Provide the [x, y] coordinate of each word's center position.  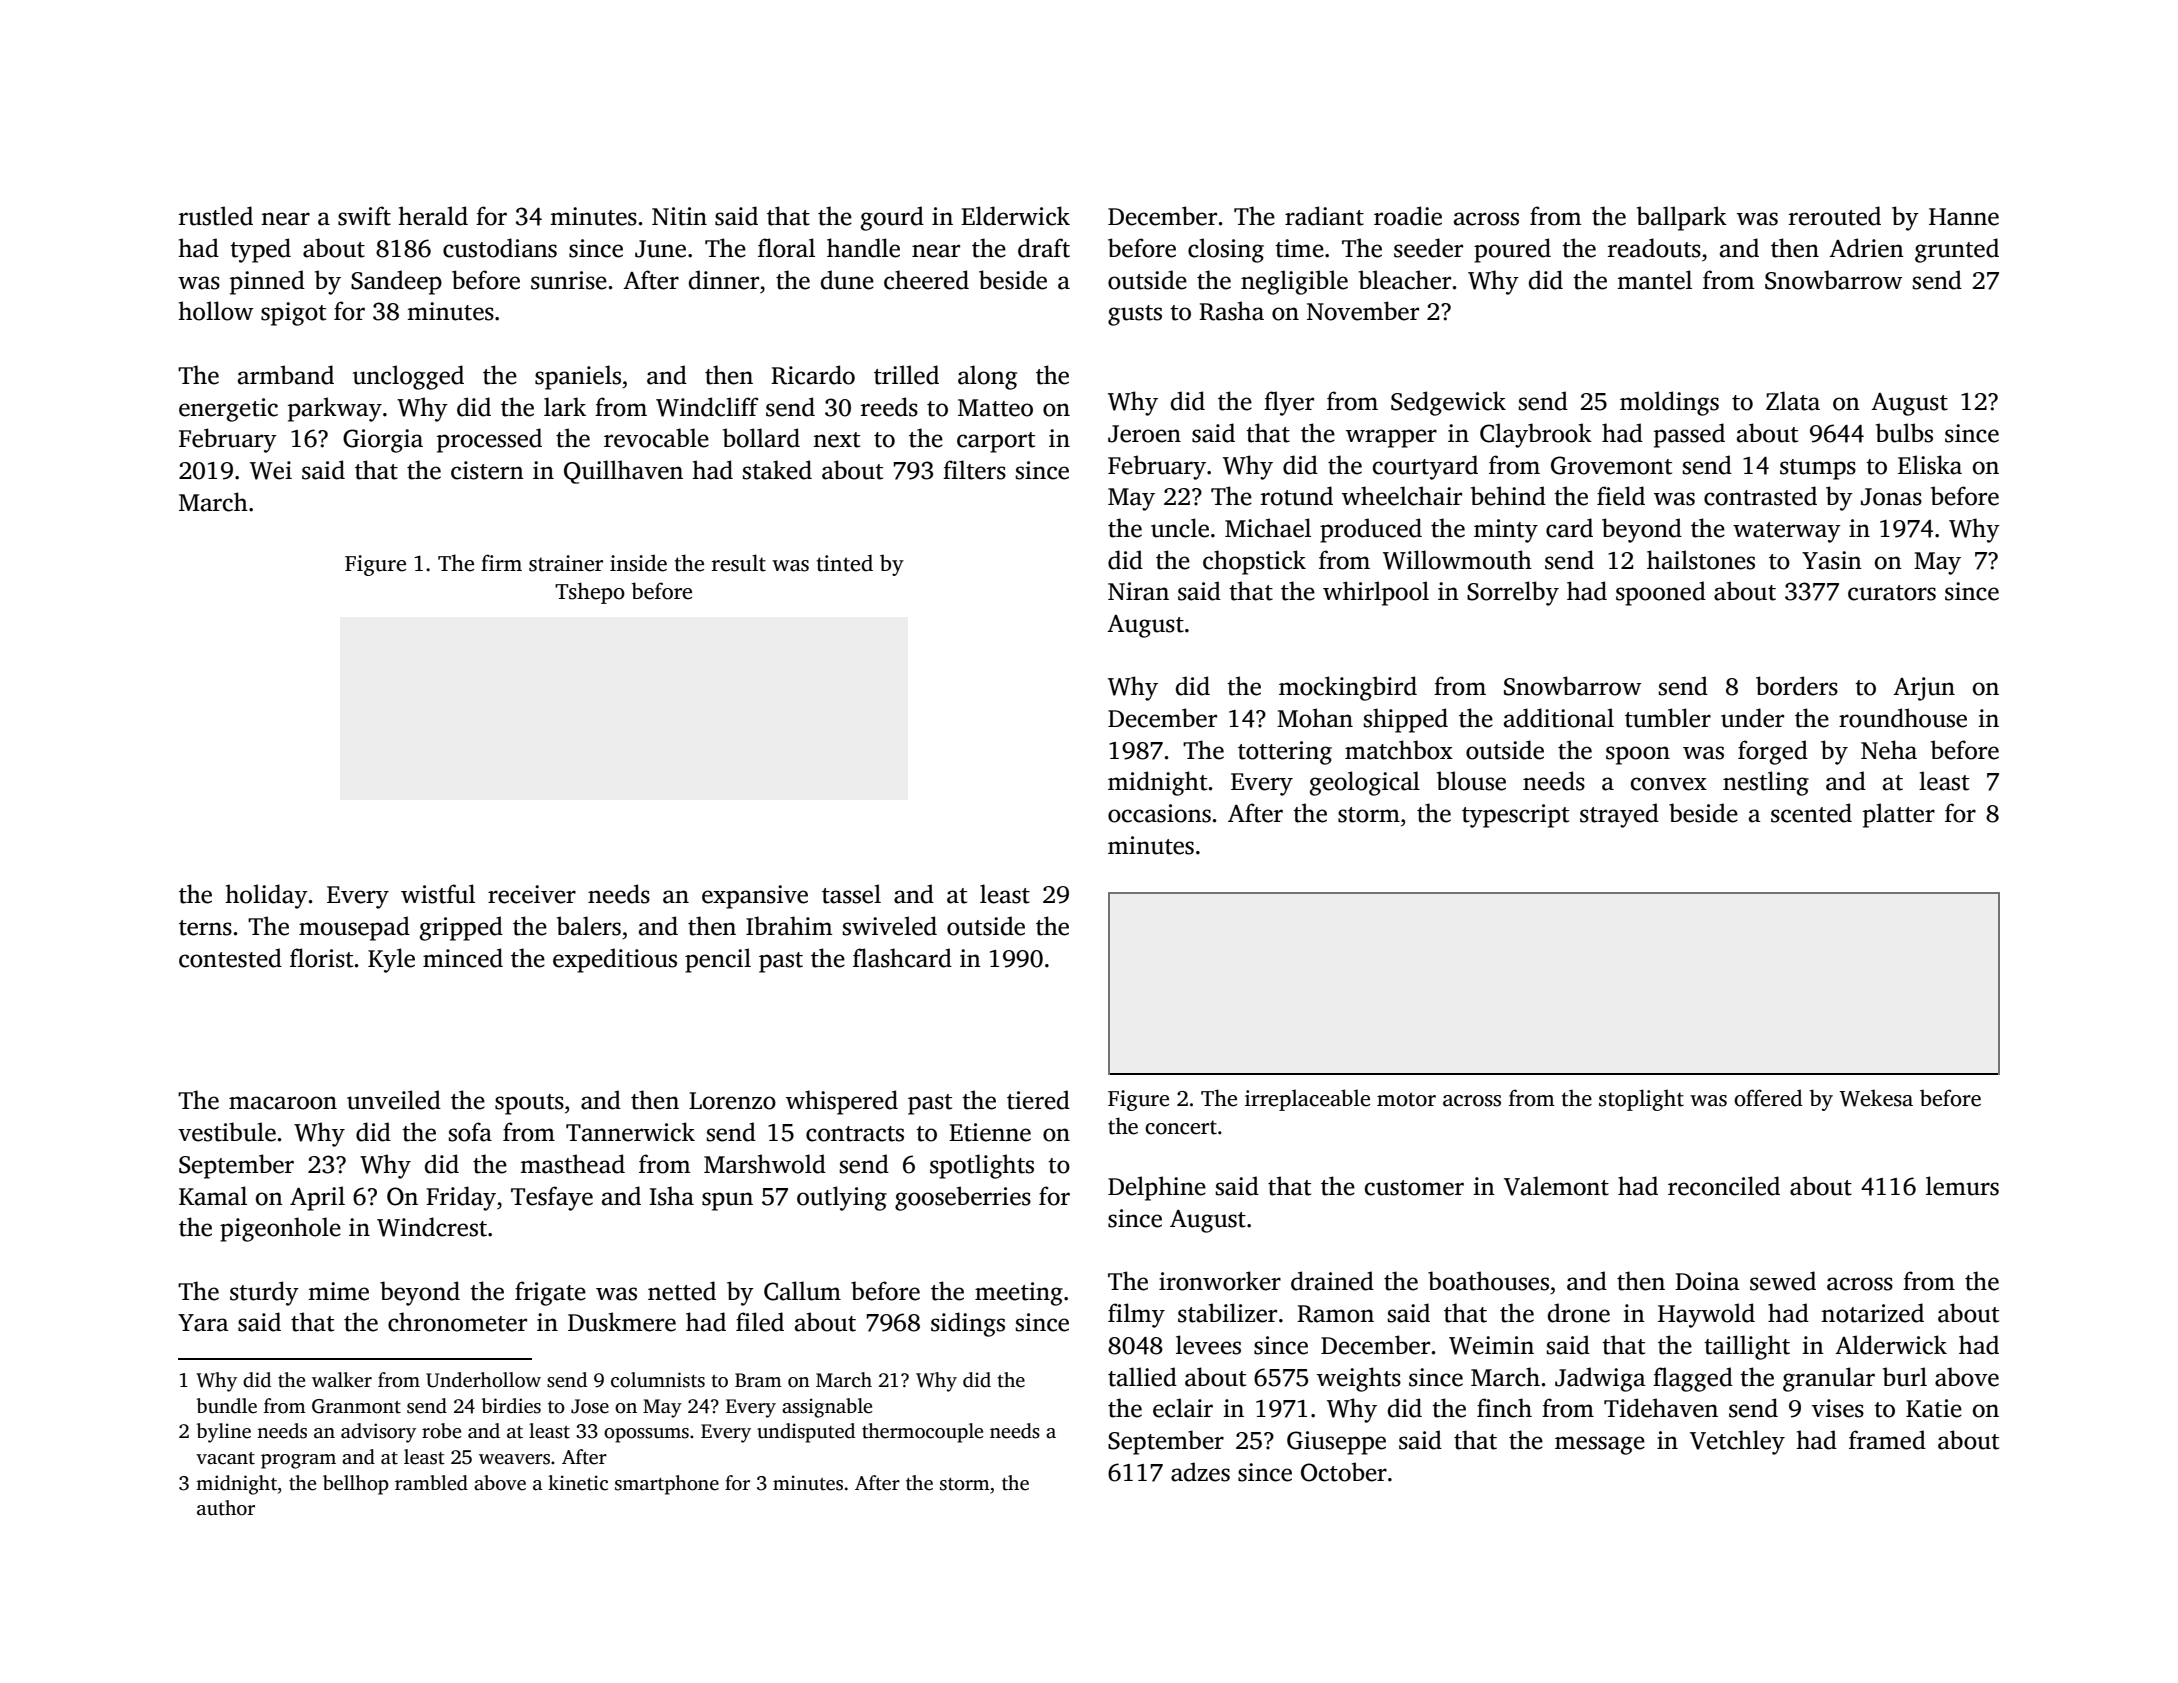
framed [1887, 1440]
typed [260, 250]
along [987, 377]
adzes [1200, 1472]
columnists [658, 1380]
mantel [1654, 280]
